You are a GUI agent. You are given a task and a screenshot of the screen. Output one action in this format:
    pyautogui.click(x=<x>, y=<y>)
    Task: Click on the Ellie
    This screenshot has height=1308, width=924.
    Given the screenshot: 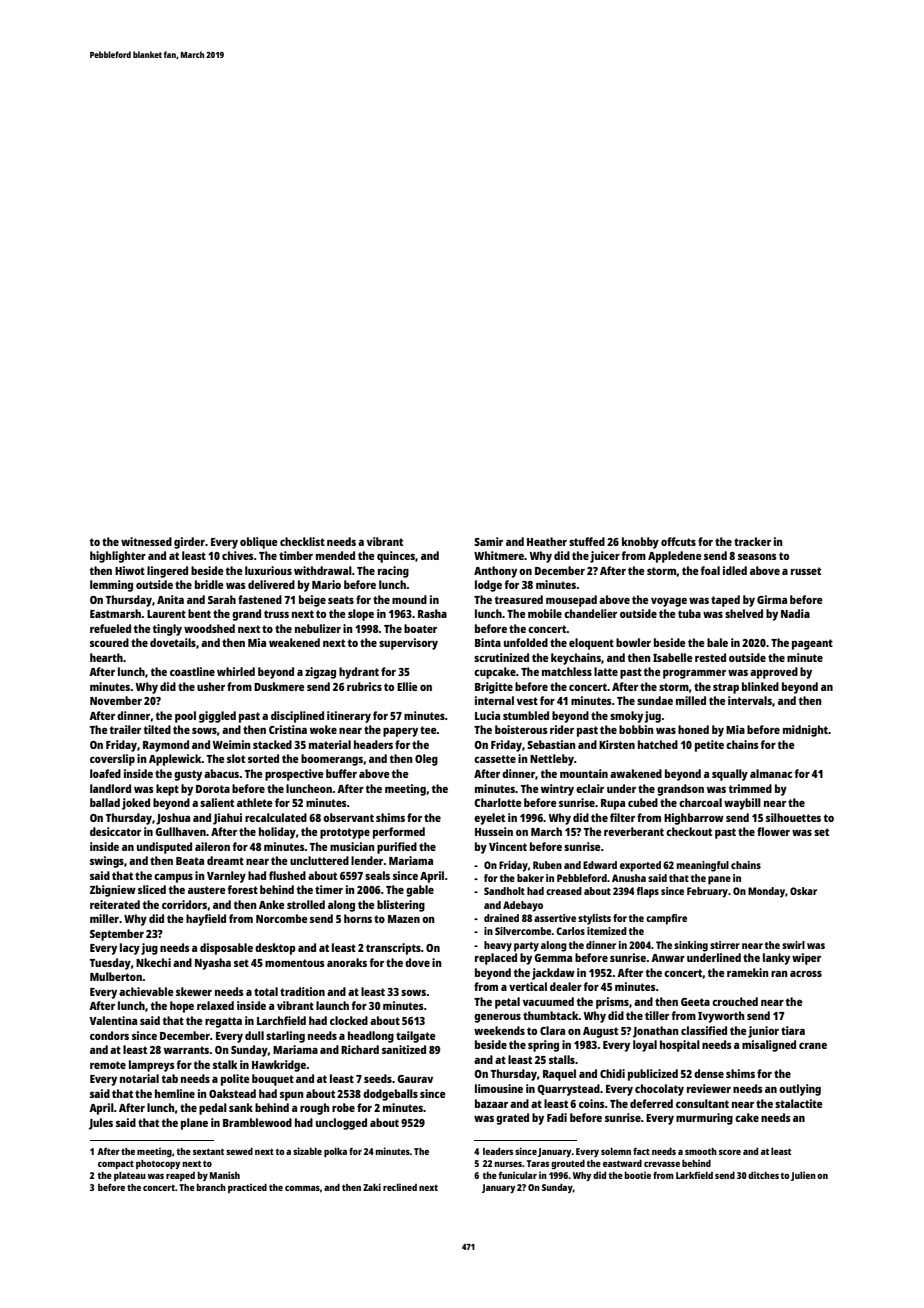 What is the action you would take?
    pyautogui.click(x=407, y=686)
